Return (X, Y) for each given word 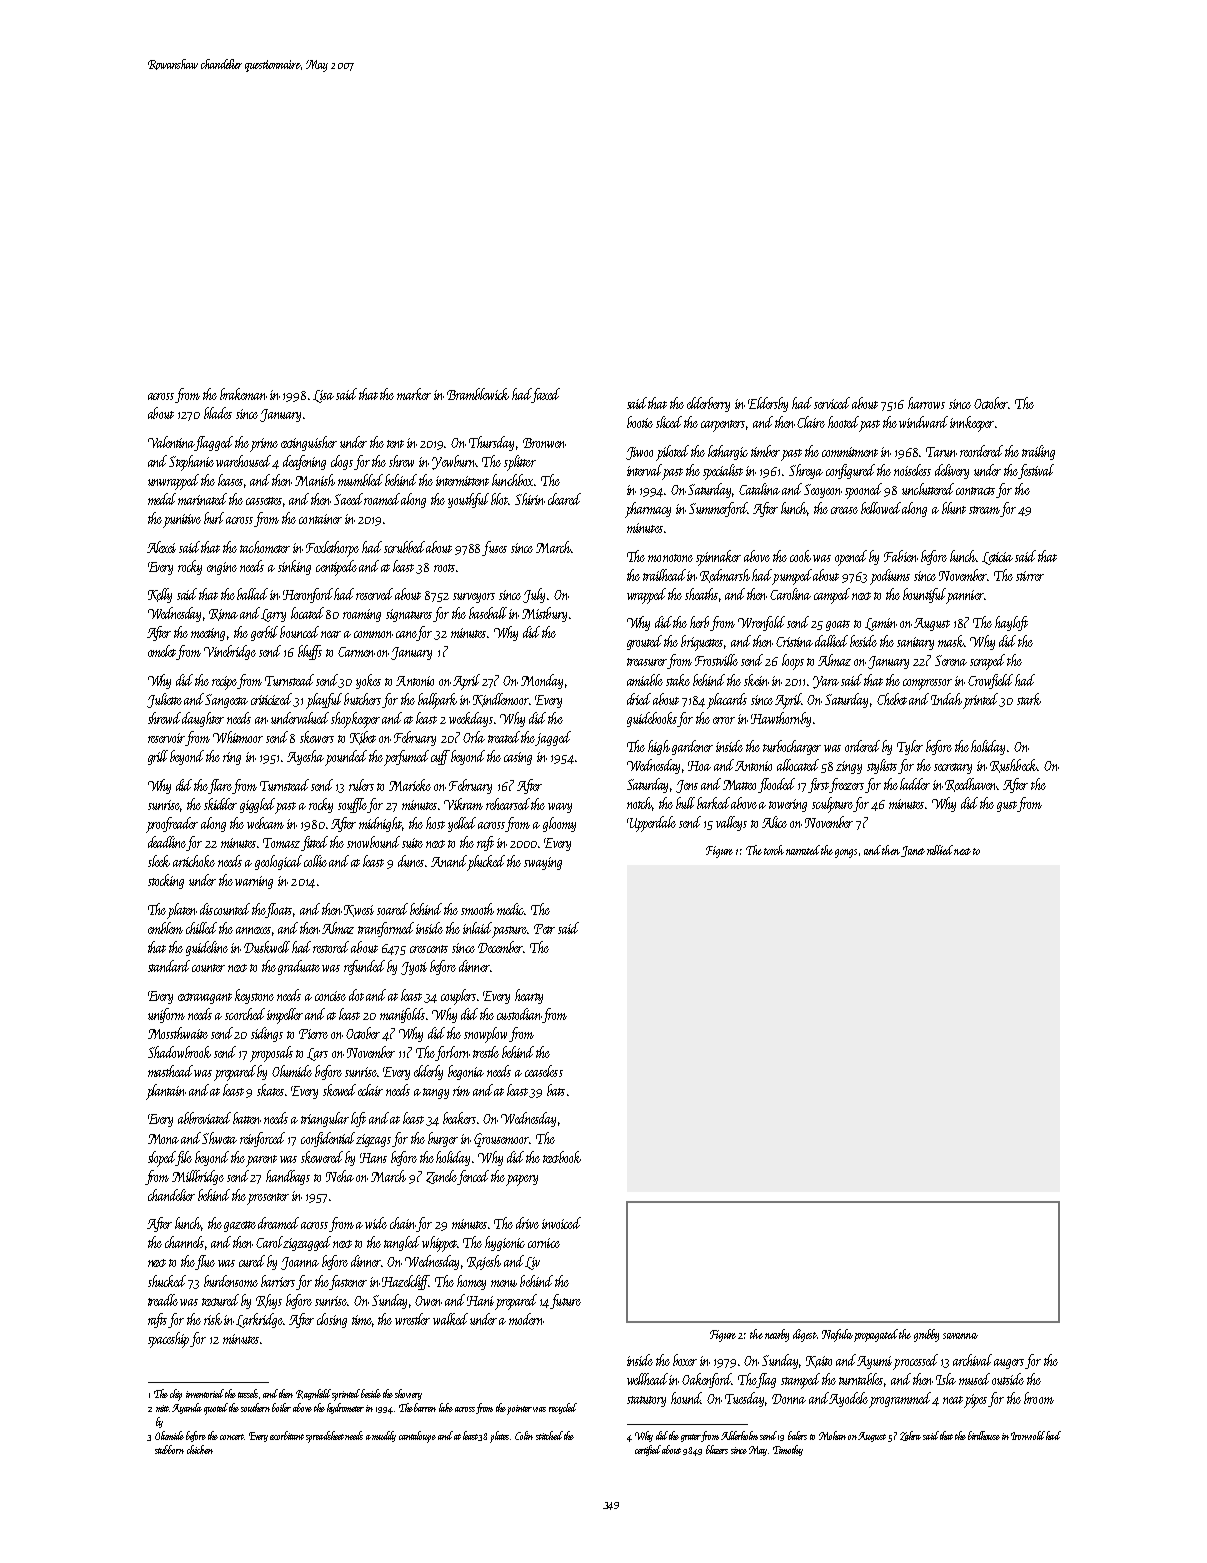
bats (556, 1090)
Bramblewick (478, 394)
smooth (477, 909)
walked (450, 1319)
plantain (166, 1092)
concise (330, 996)
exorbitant (287, 1435)
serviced (832, 403)
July (534, 595)
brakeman (243, 394)
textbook (562, 1157)
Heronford (309, 595)
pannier (965, 597)
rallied (940, 850)
